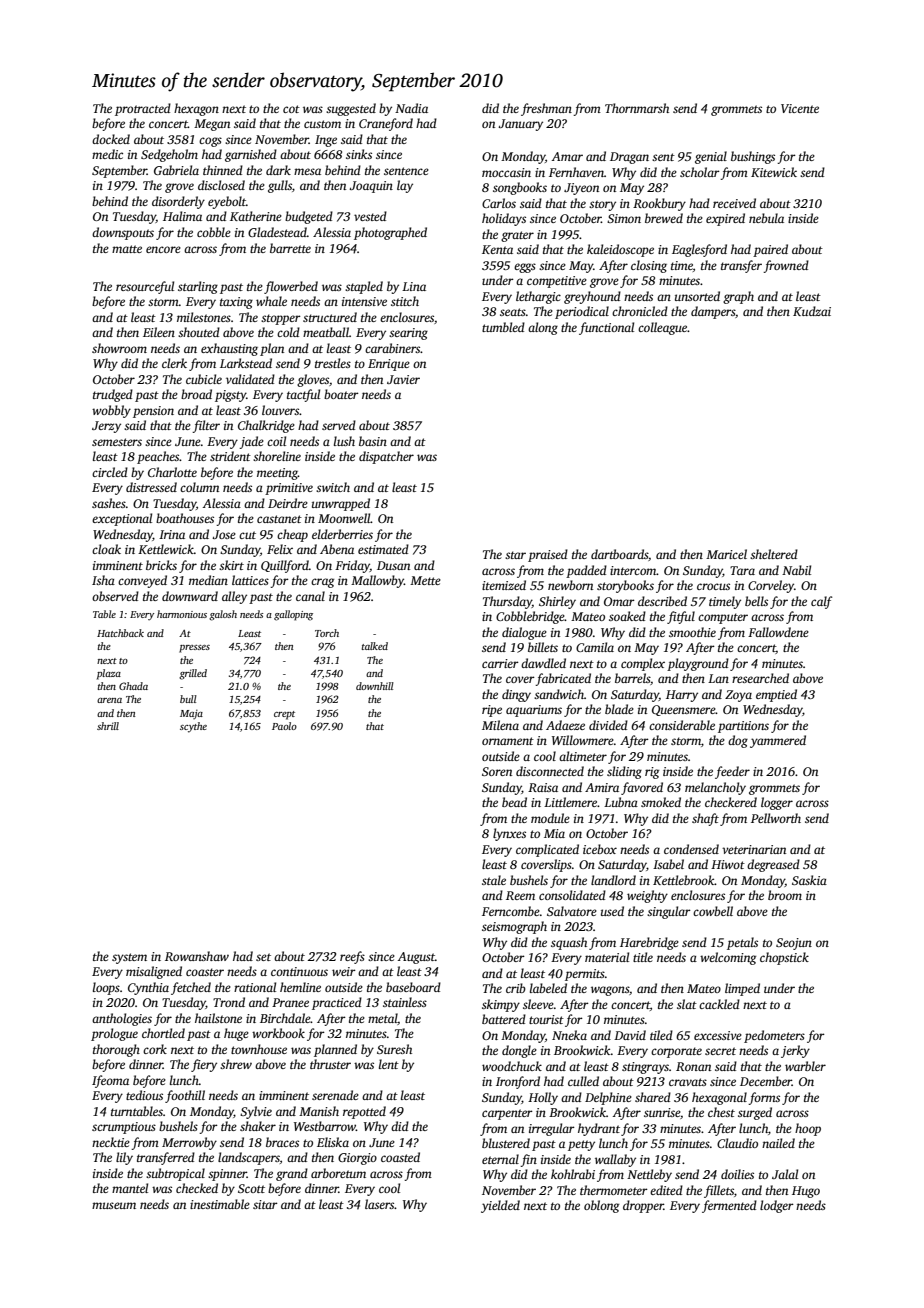 This screenshot has height=1308, width=924. I want to click on shaker, so click(258, 1126).
